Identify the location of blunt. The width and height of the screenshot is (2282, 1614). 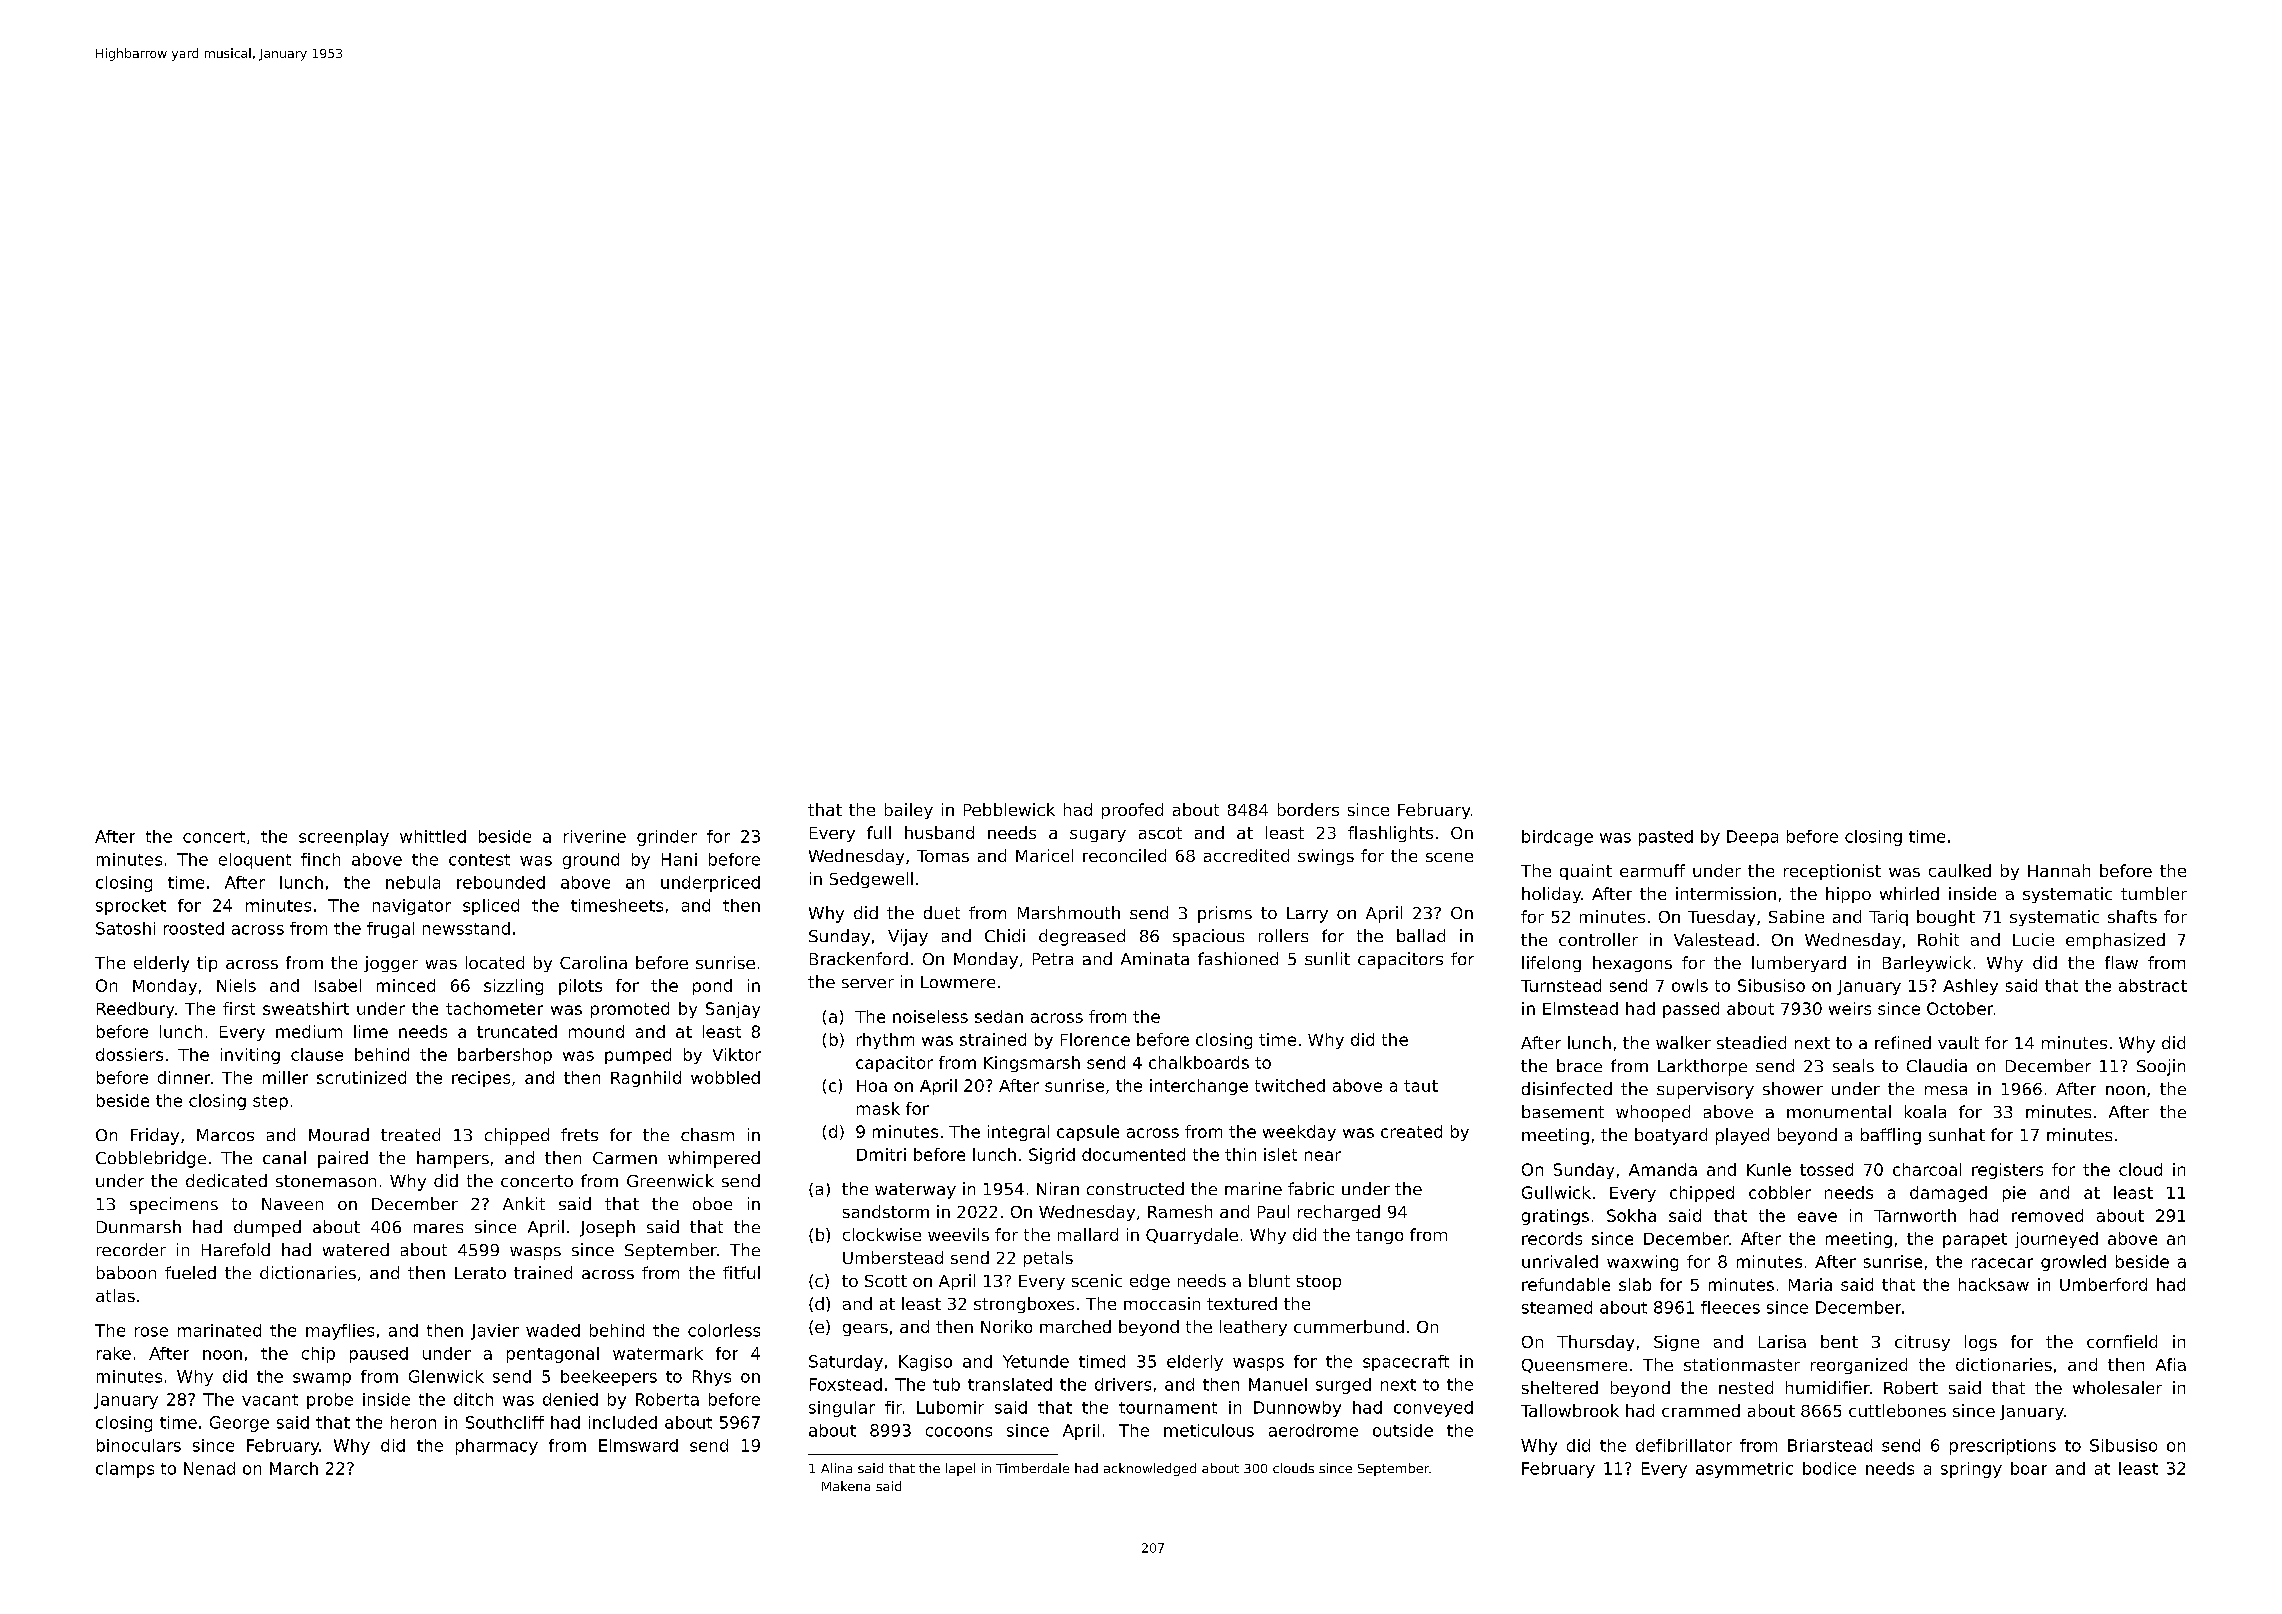
(1269, 1280).
